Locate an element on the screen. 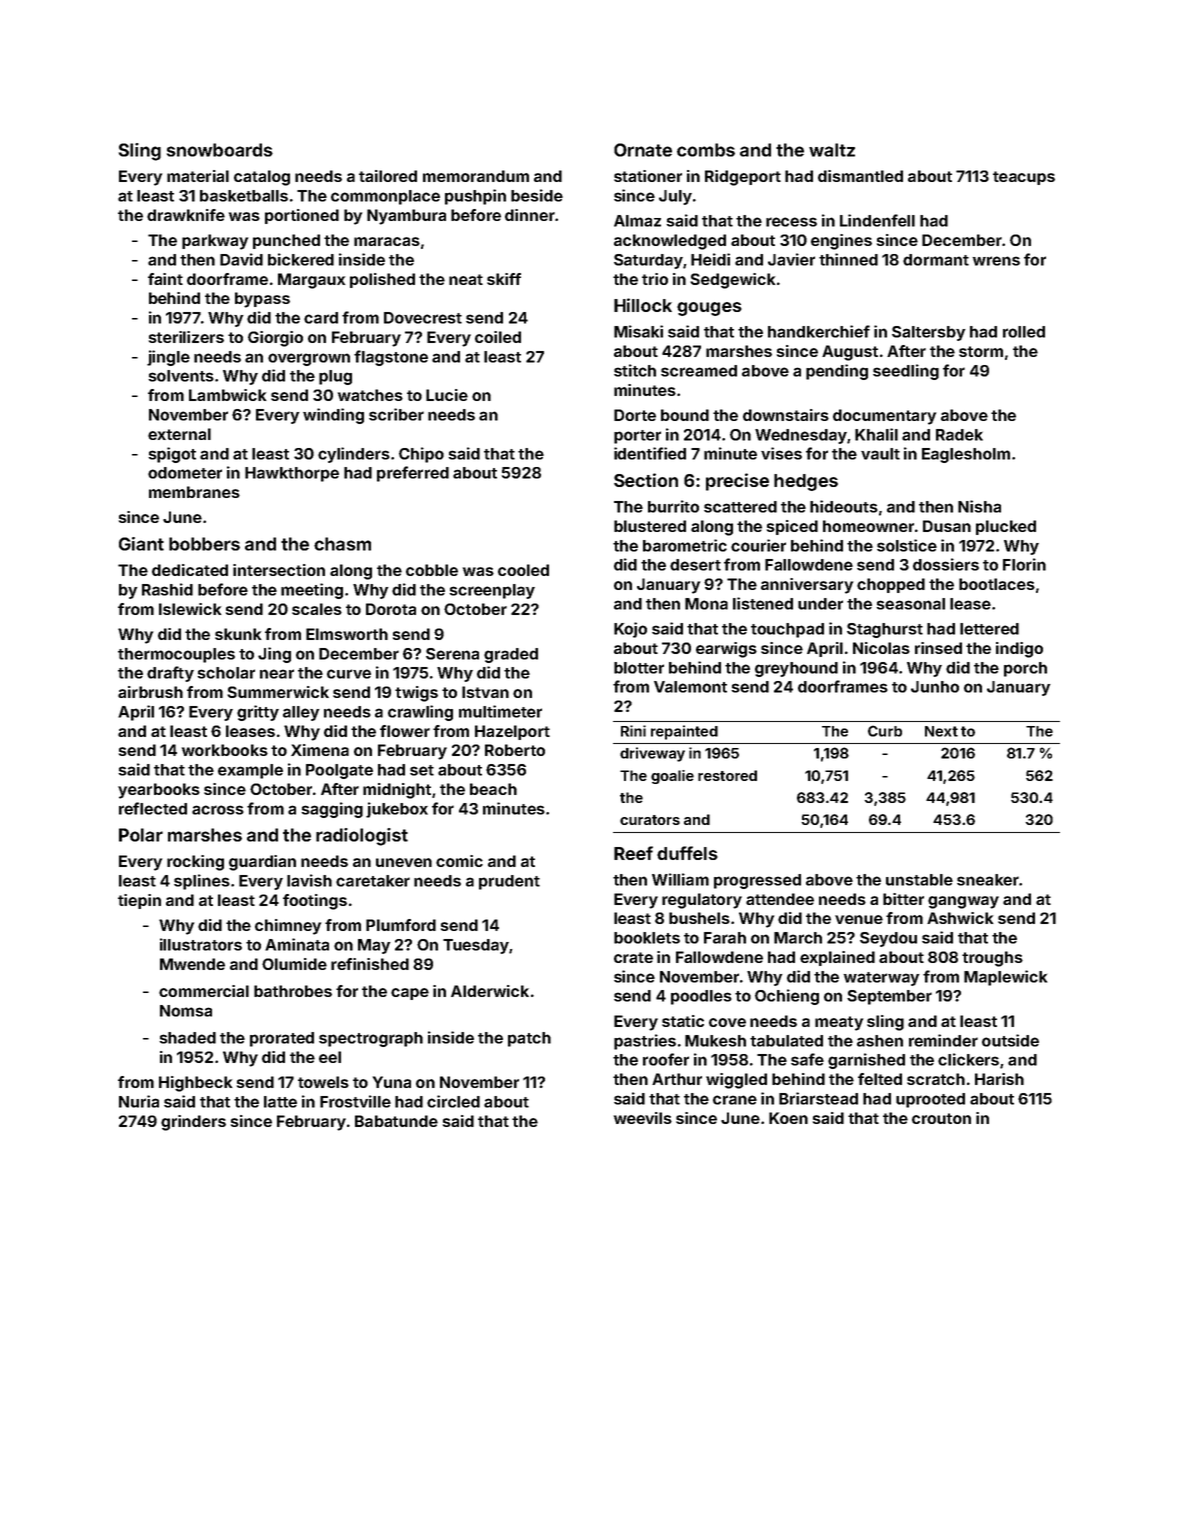  Rashid is located at coordinates (167, 589).
